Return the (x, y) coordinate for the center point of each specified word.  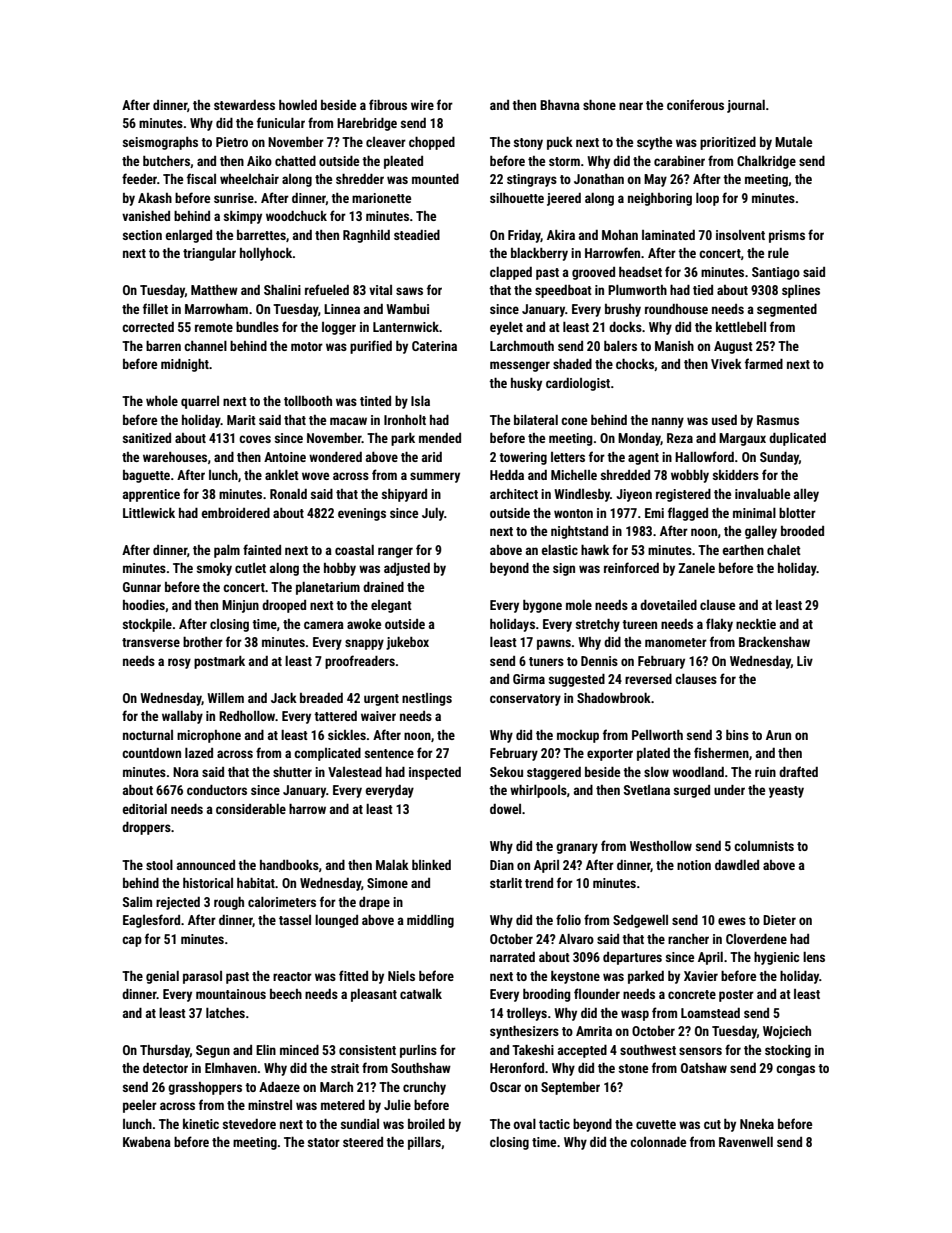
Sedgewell (640, 921)
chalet (784, 550)
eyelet (506, 328)
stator (324, 1142)
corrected (148, 327)
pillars (424, 1143)
